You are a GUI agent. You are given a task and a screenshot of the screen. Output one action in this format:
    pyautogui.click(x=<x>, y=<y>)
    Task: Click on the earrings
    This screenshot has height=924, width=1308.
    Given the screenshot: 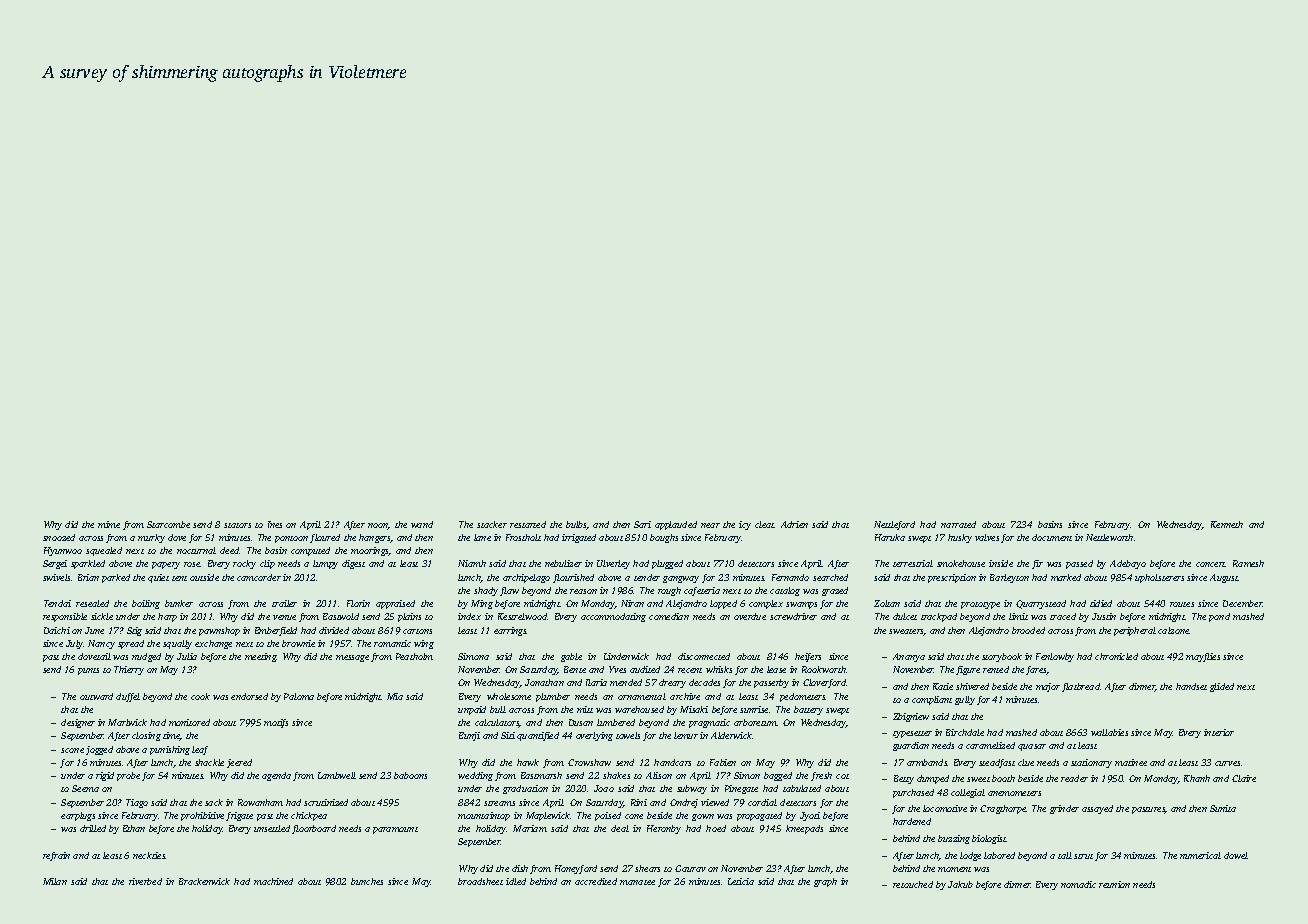 What is the action you would take?
    pyautogui.click(x=510, y=631)
